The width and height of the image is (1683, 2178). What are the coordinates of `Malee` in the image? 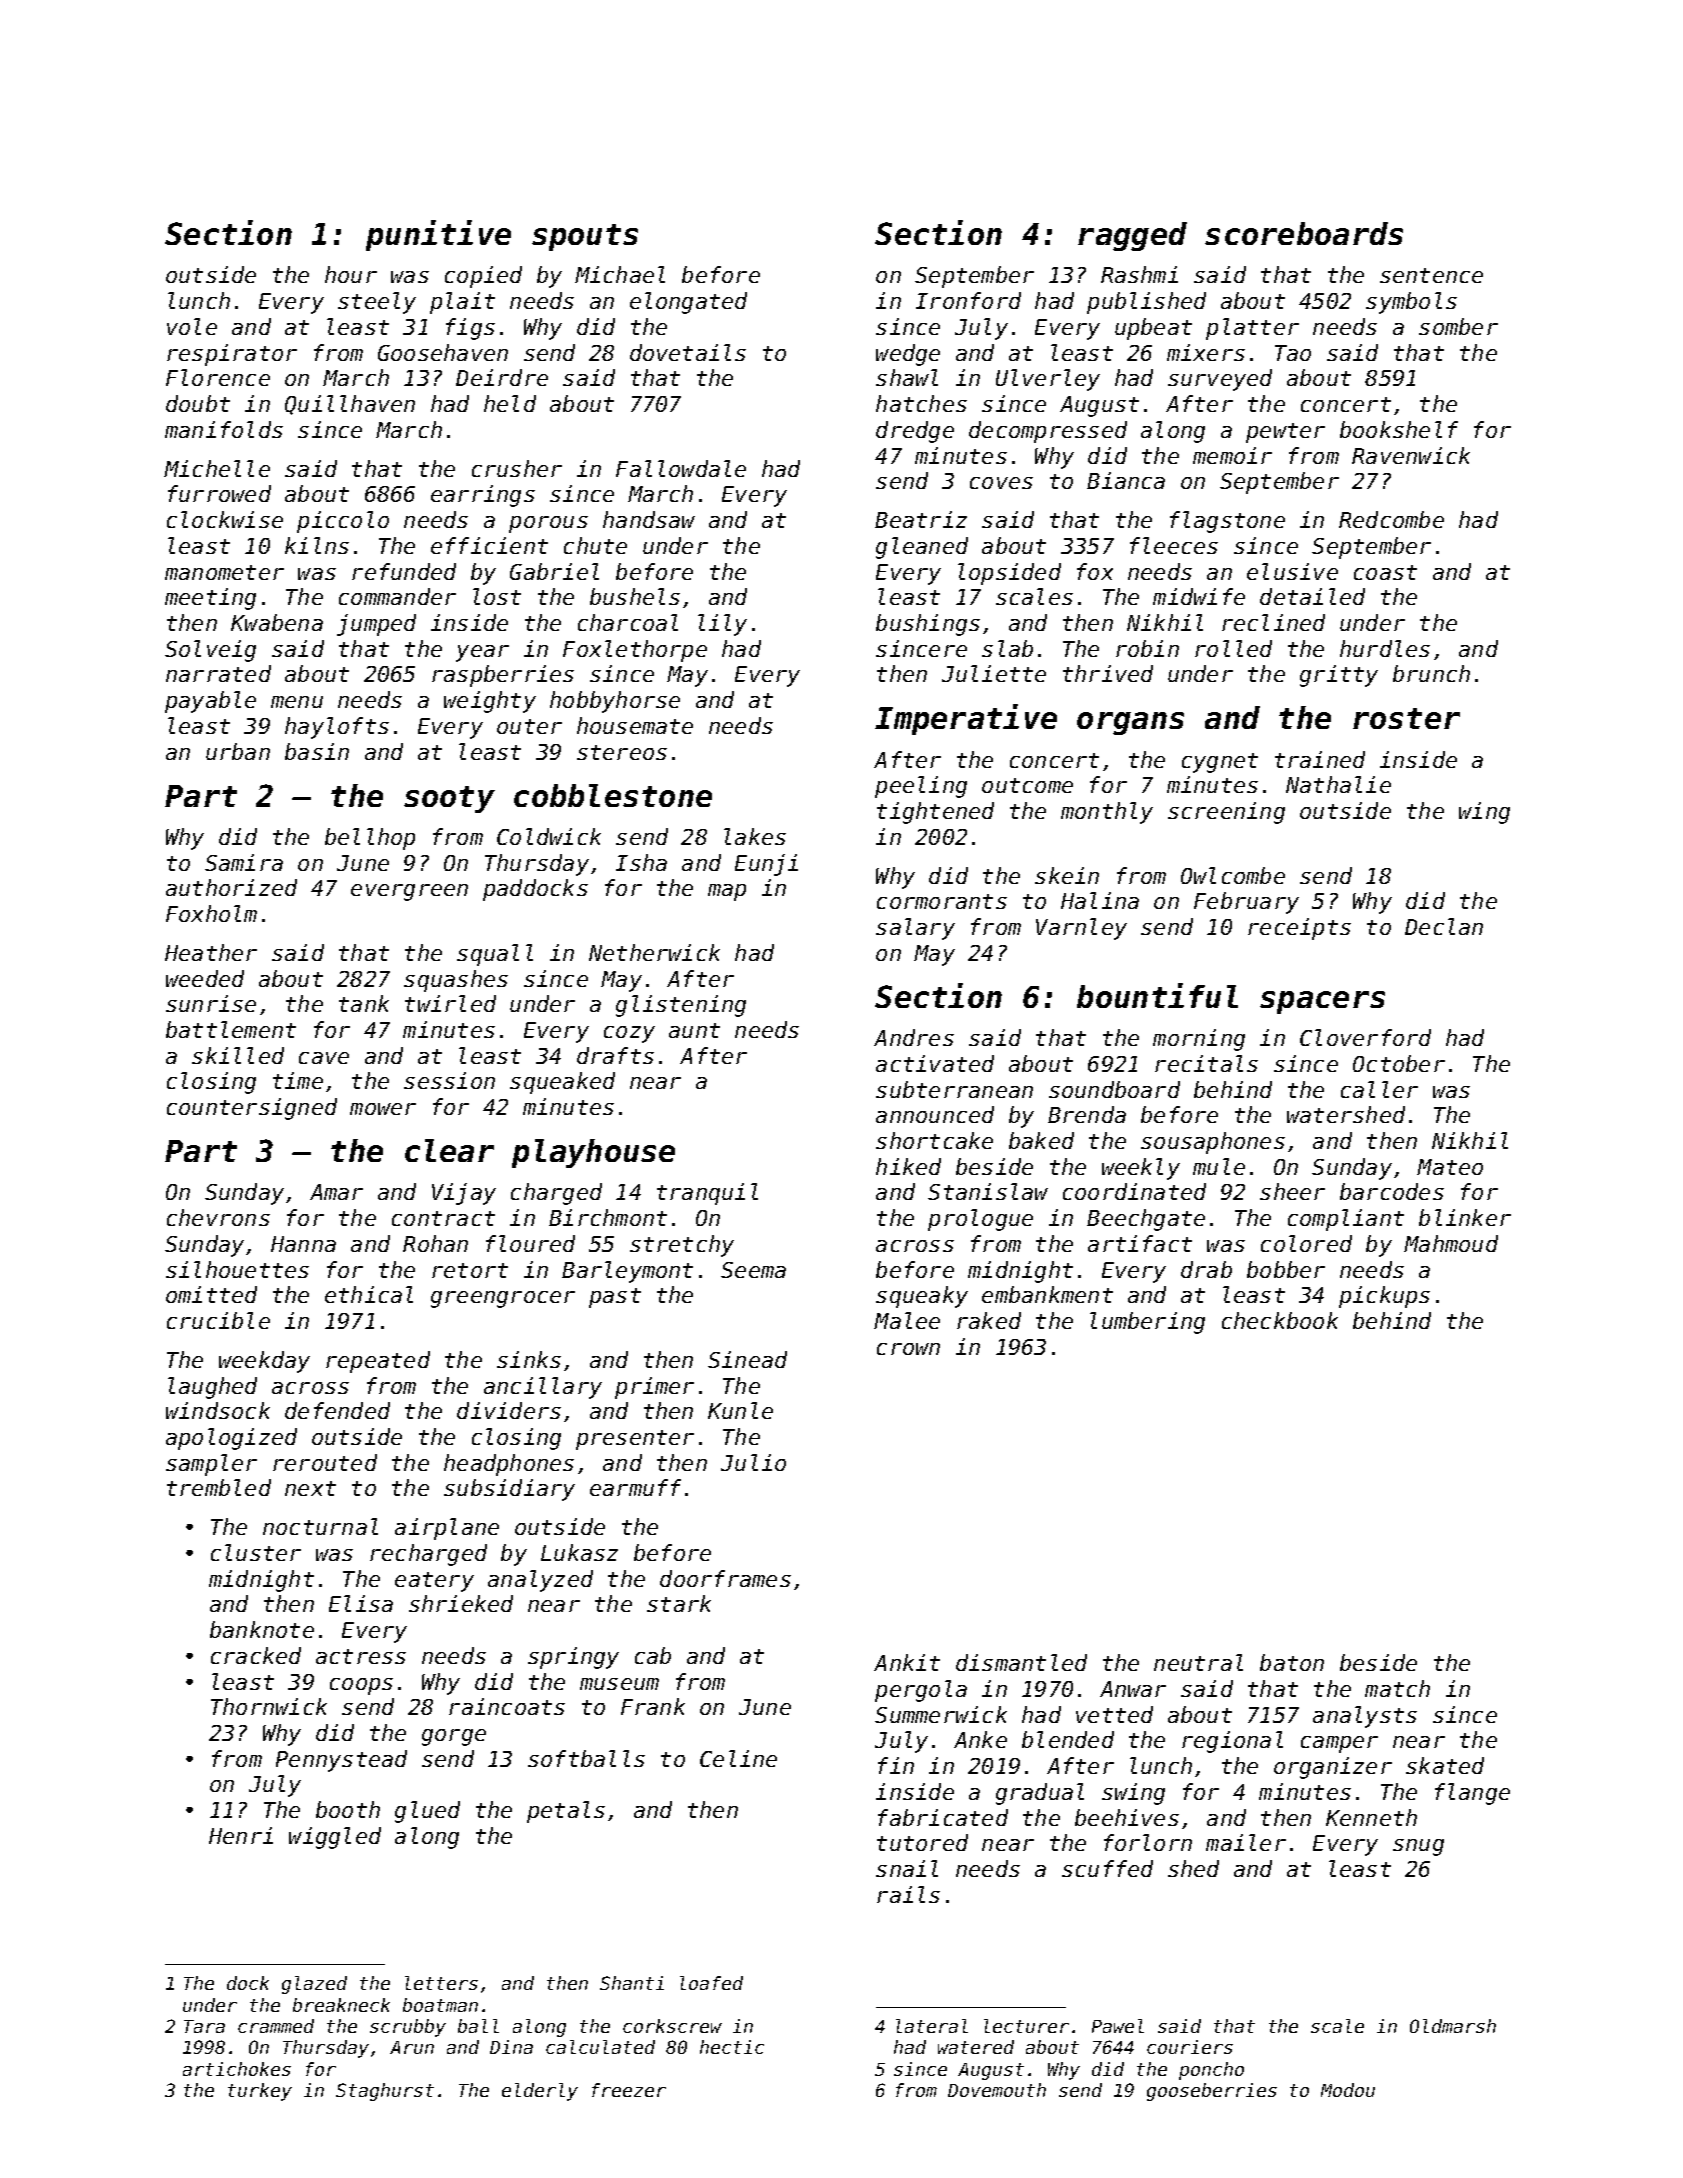 It's located at (907, 1320).
